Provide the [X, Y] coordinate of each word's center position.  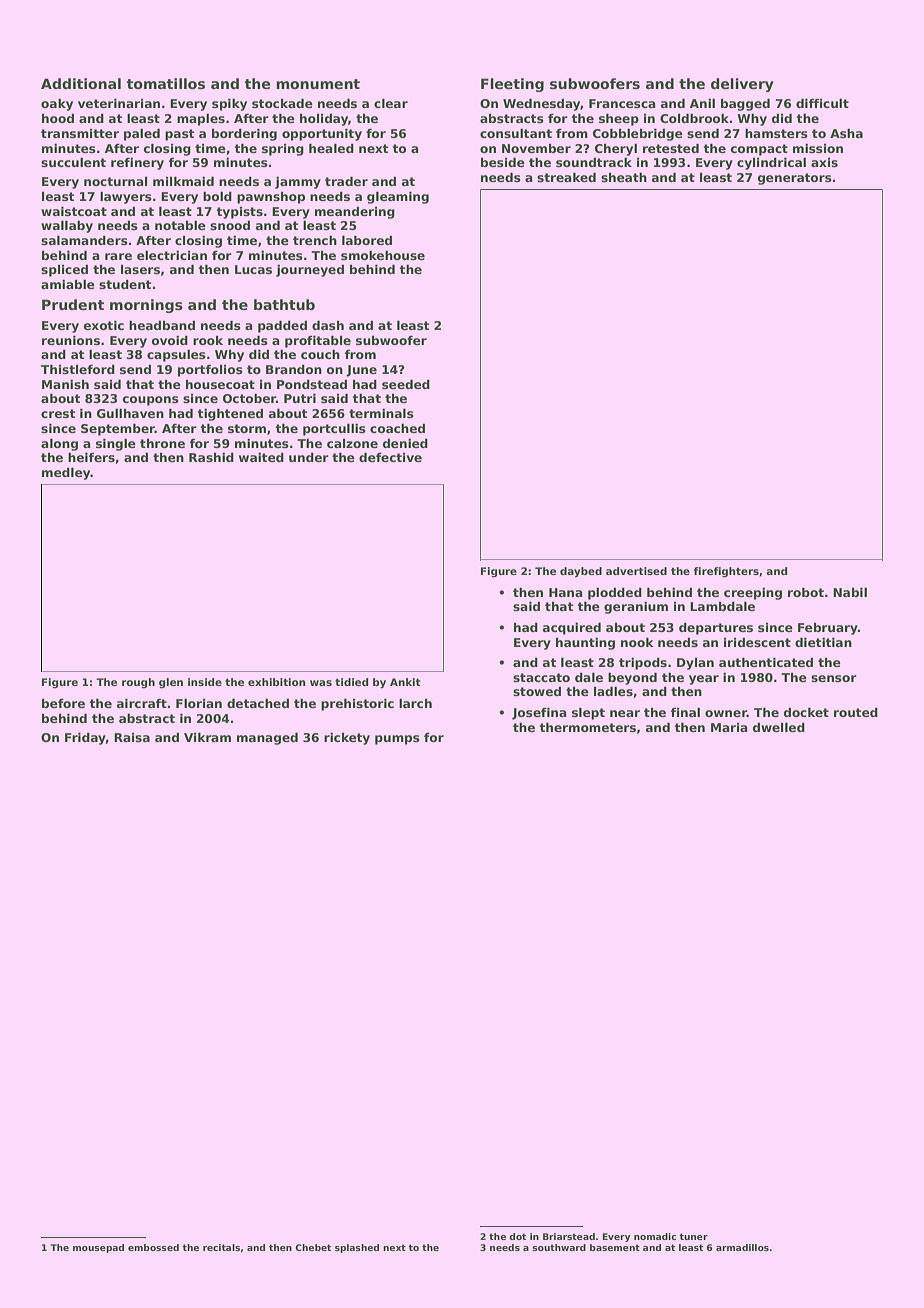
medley [66, 474]
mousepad [98, 1248]
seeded [406, 384]
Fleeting [512, 85]
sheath [624, 177]
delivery [742, 85]
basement [615, 1247]
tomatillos [166, 83]
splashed [357, 1248]
